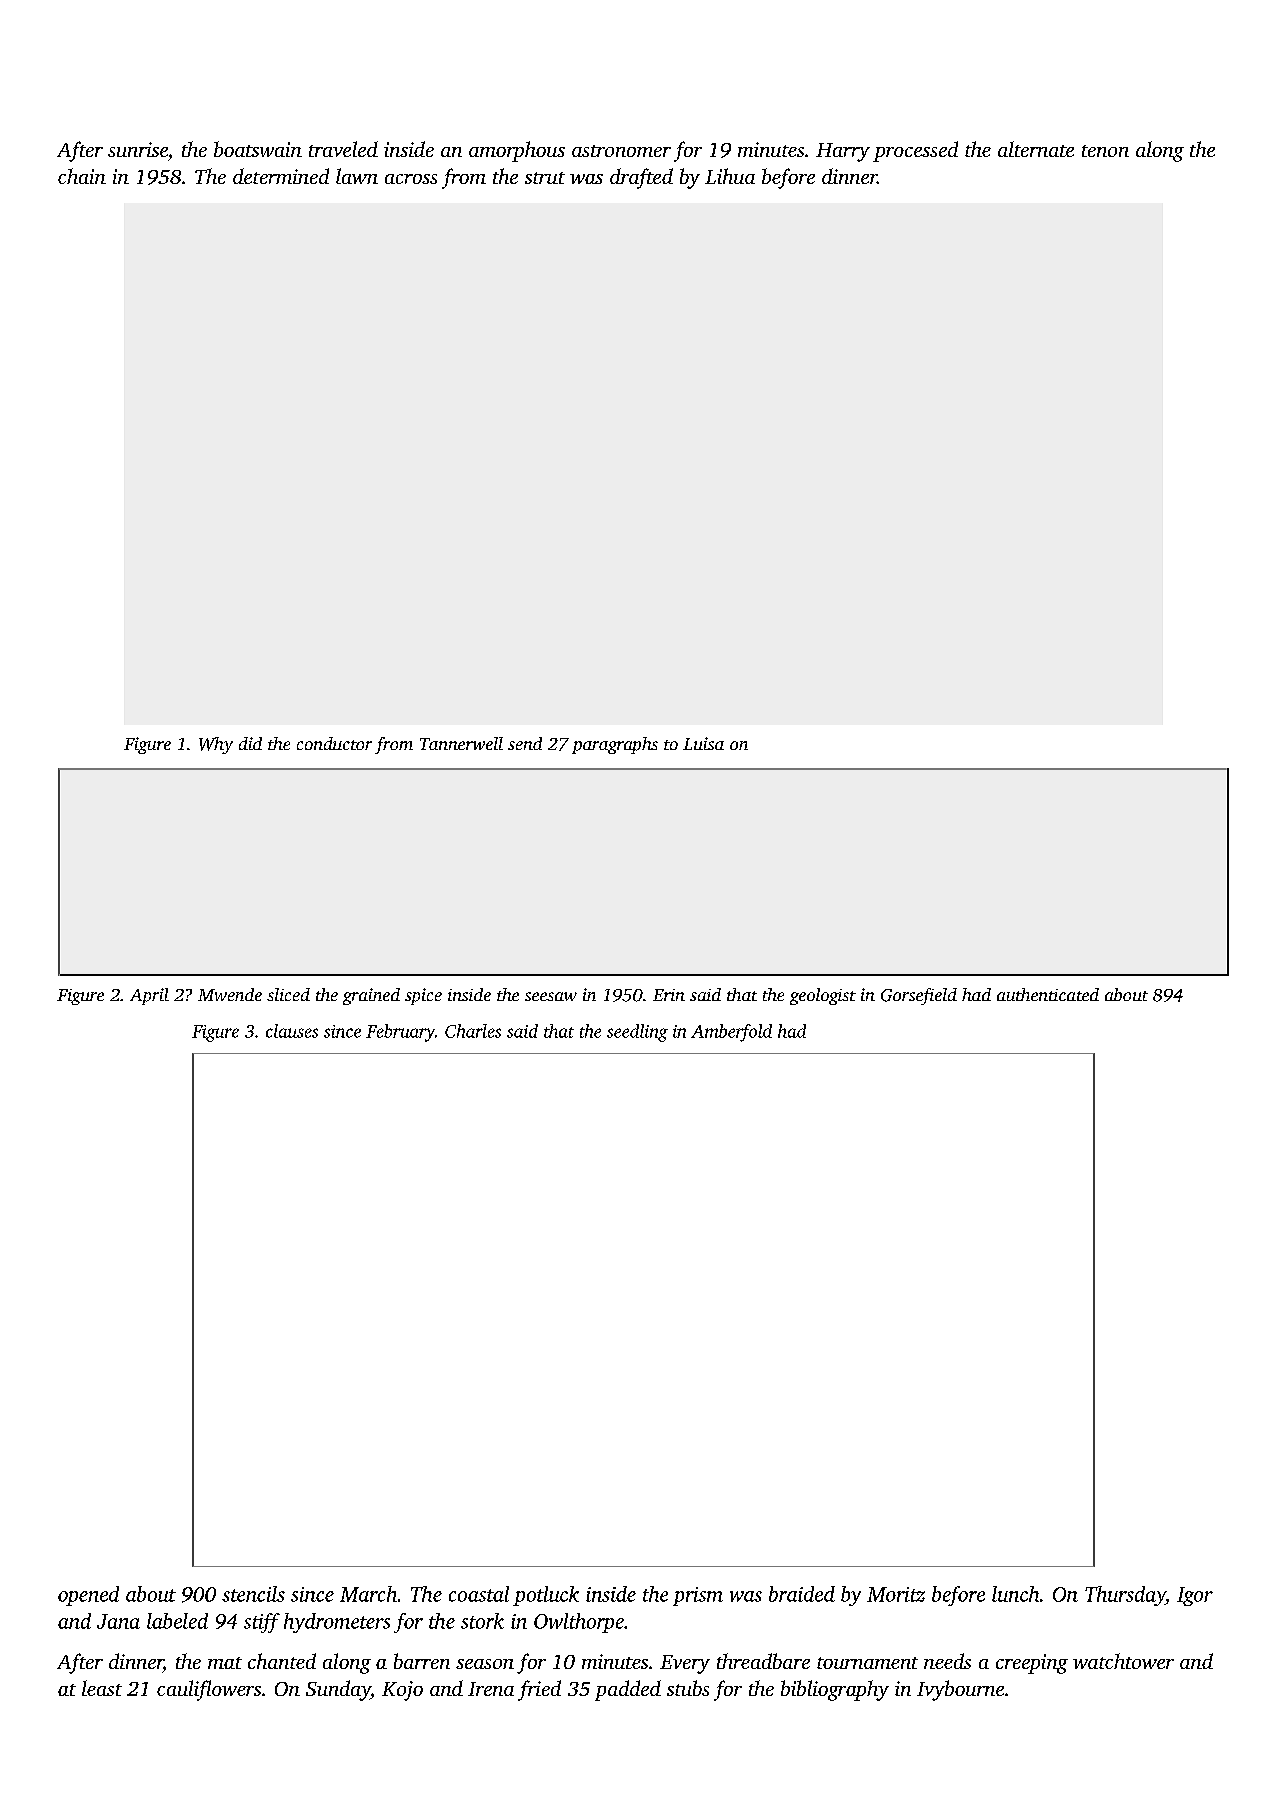  What do you see at coordinates (919, 996) in the document?
I see `Gorsefield` at bounding box center [919, 996].
